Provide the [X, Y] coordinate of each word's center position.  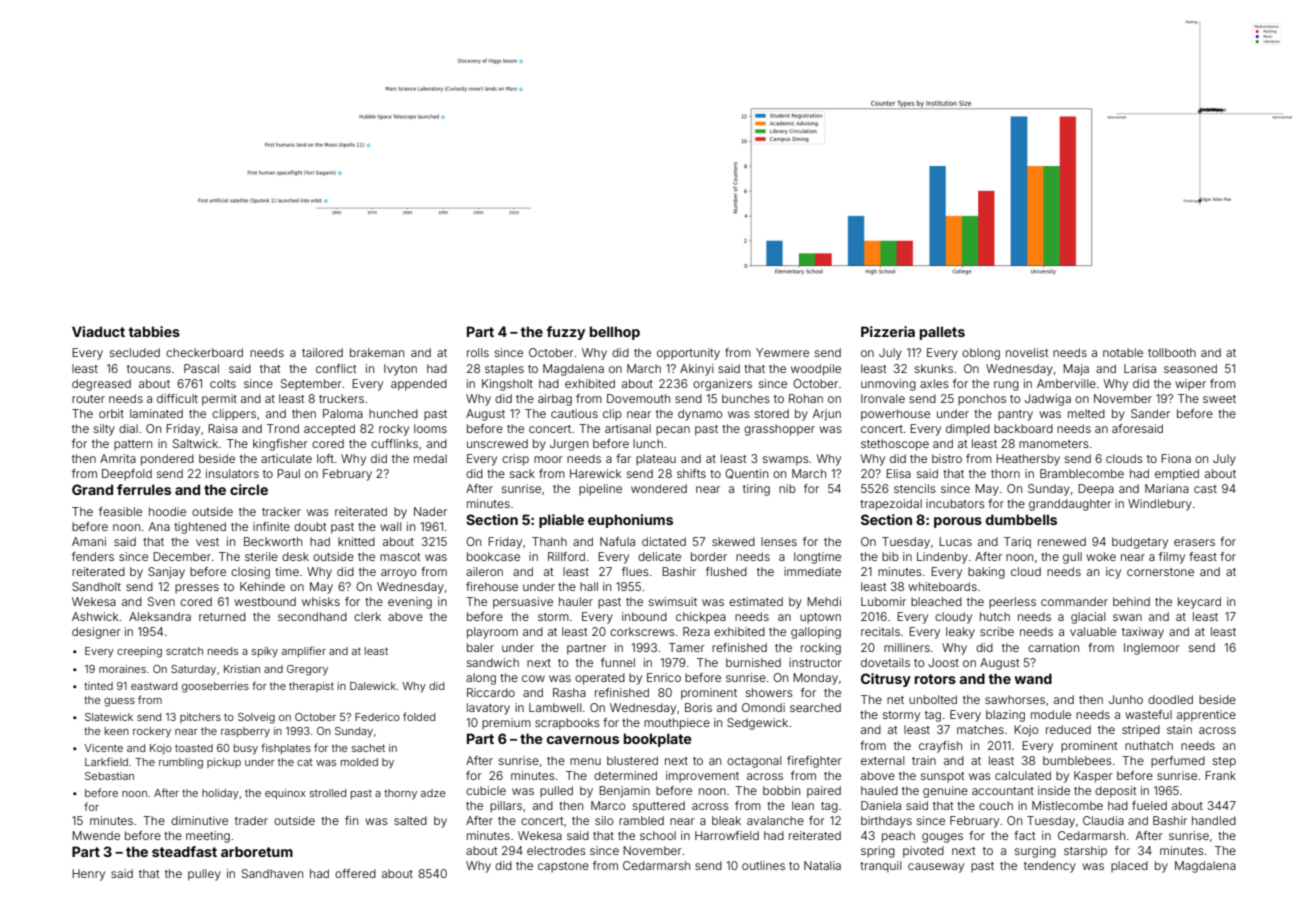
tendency [1050, 867]
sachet [368, 748]
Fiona [1176, 458]
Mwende [96, 835]
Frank [1220, 775]
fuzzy [566, 333]
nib [787, 488]
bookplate [658, 740]
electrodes [556, 850]
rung [1006, 386]
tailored [322, 352]
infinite [271, 526]
